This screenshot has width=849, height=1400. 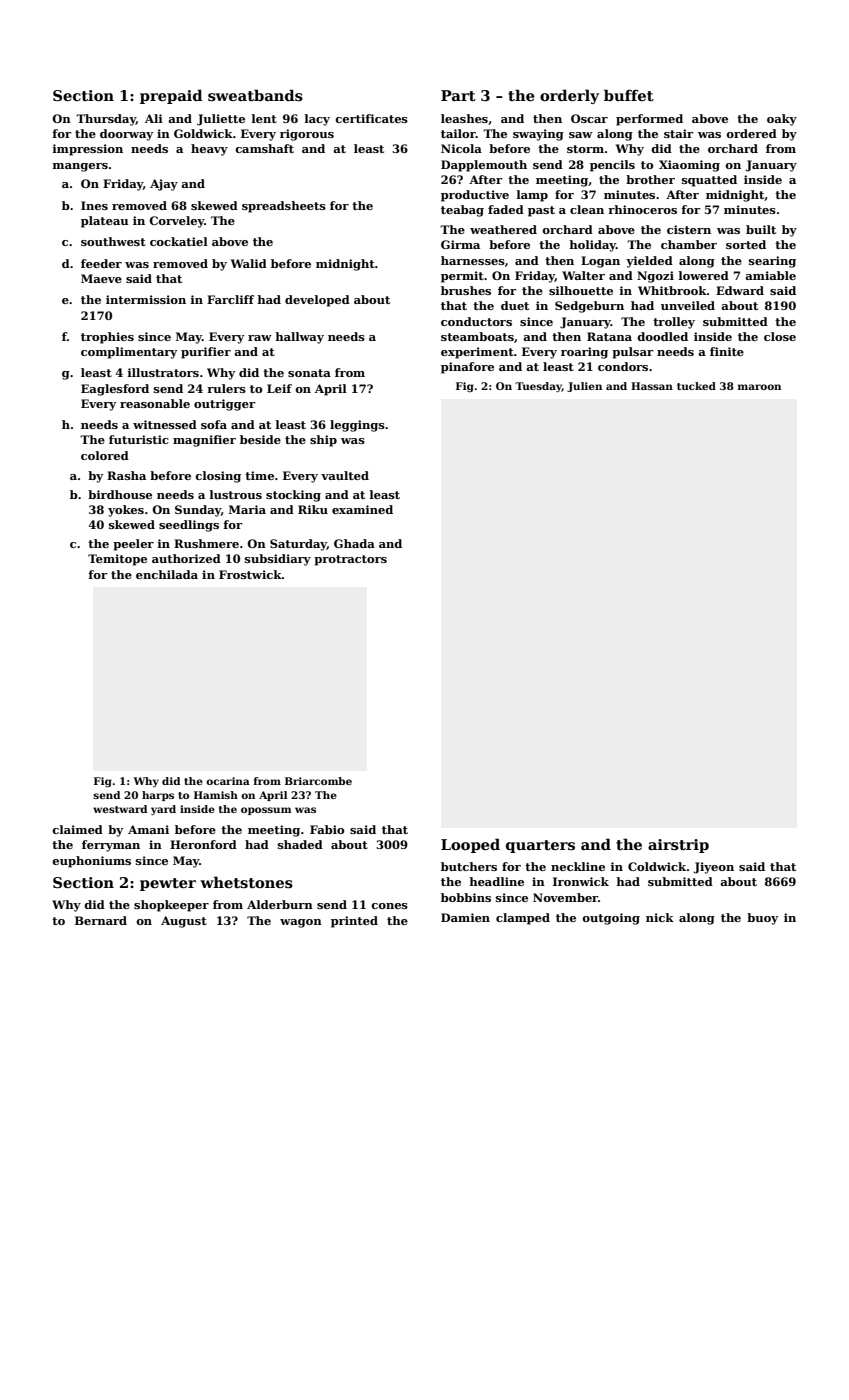 What do you see at coordinates (255, 95) in the screenshot?
I see `sweatbands` at bounding box center [255, 95].
